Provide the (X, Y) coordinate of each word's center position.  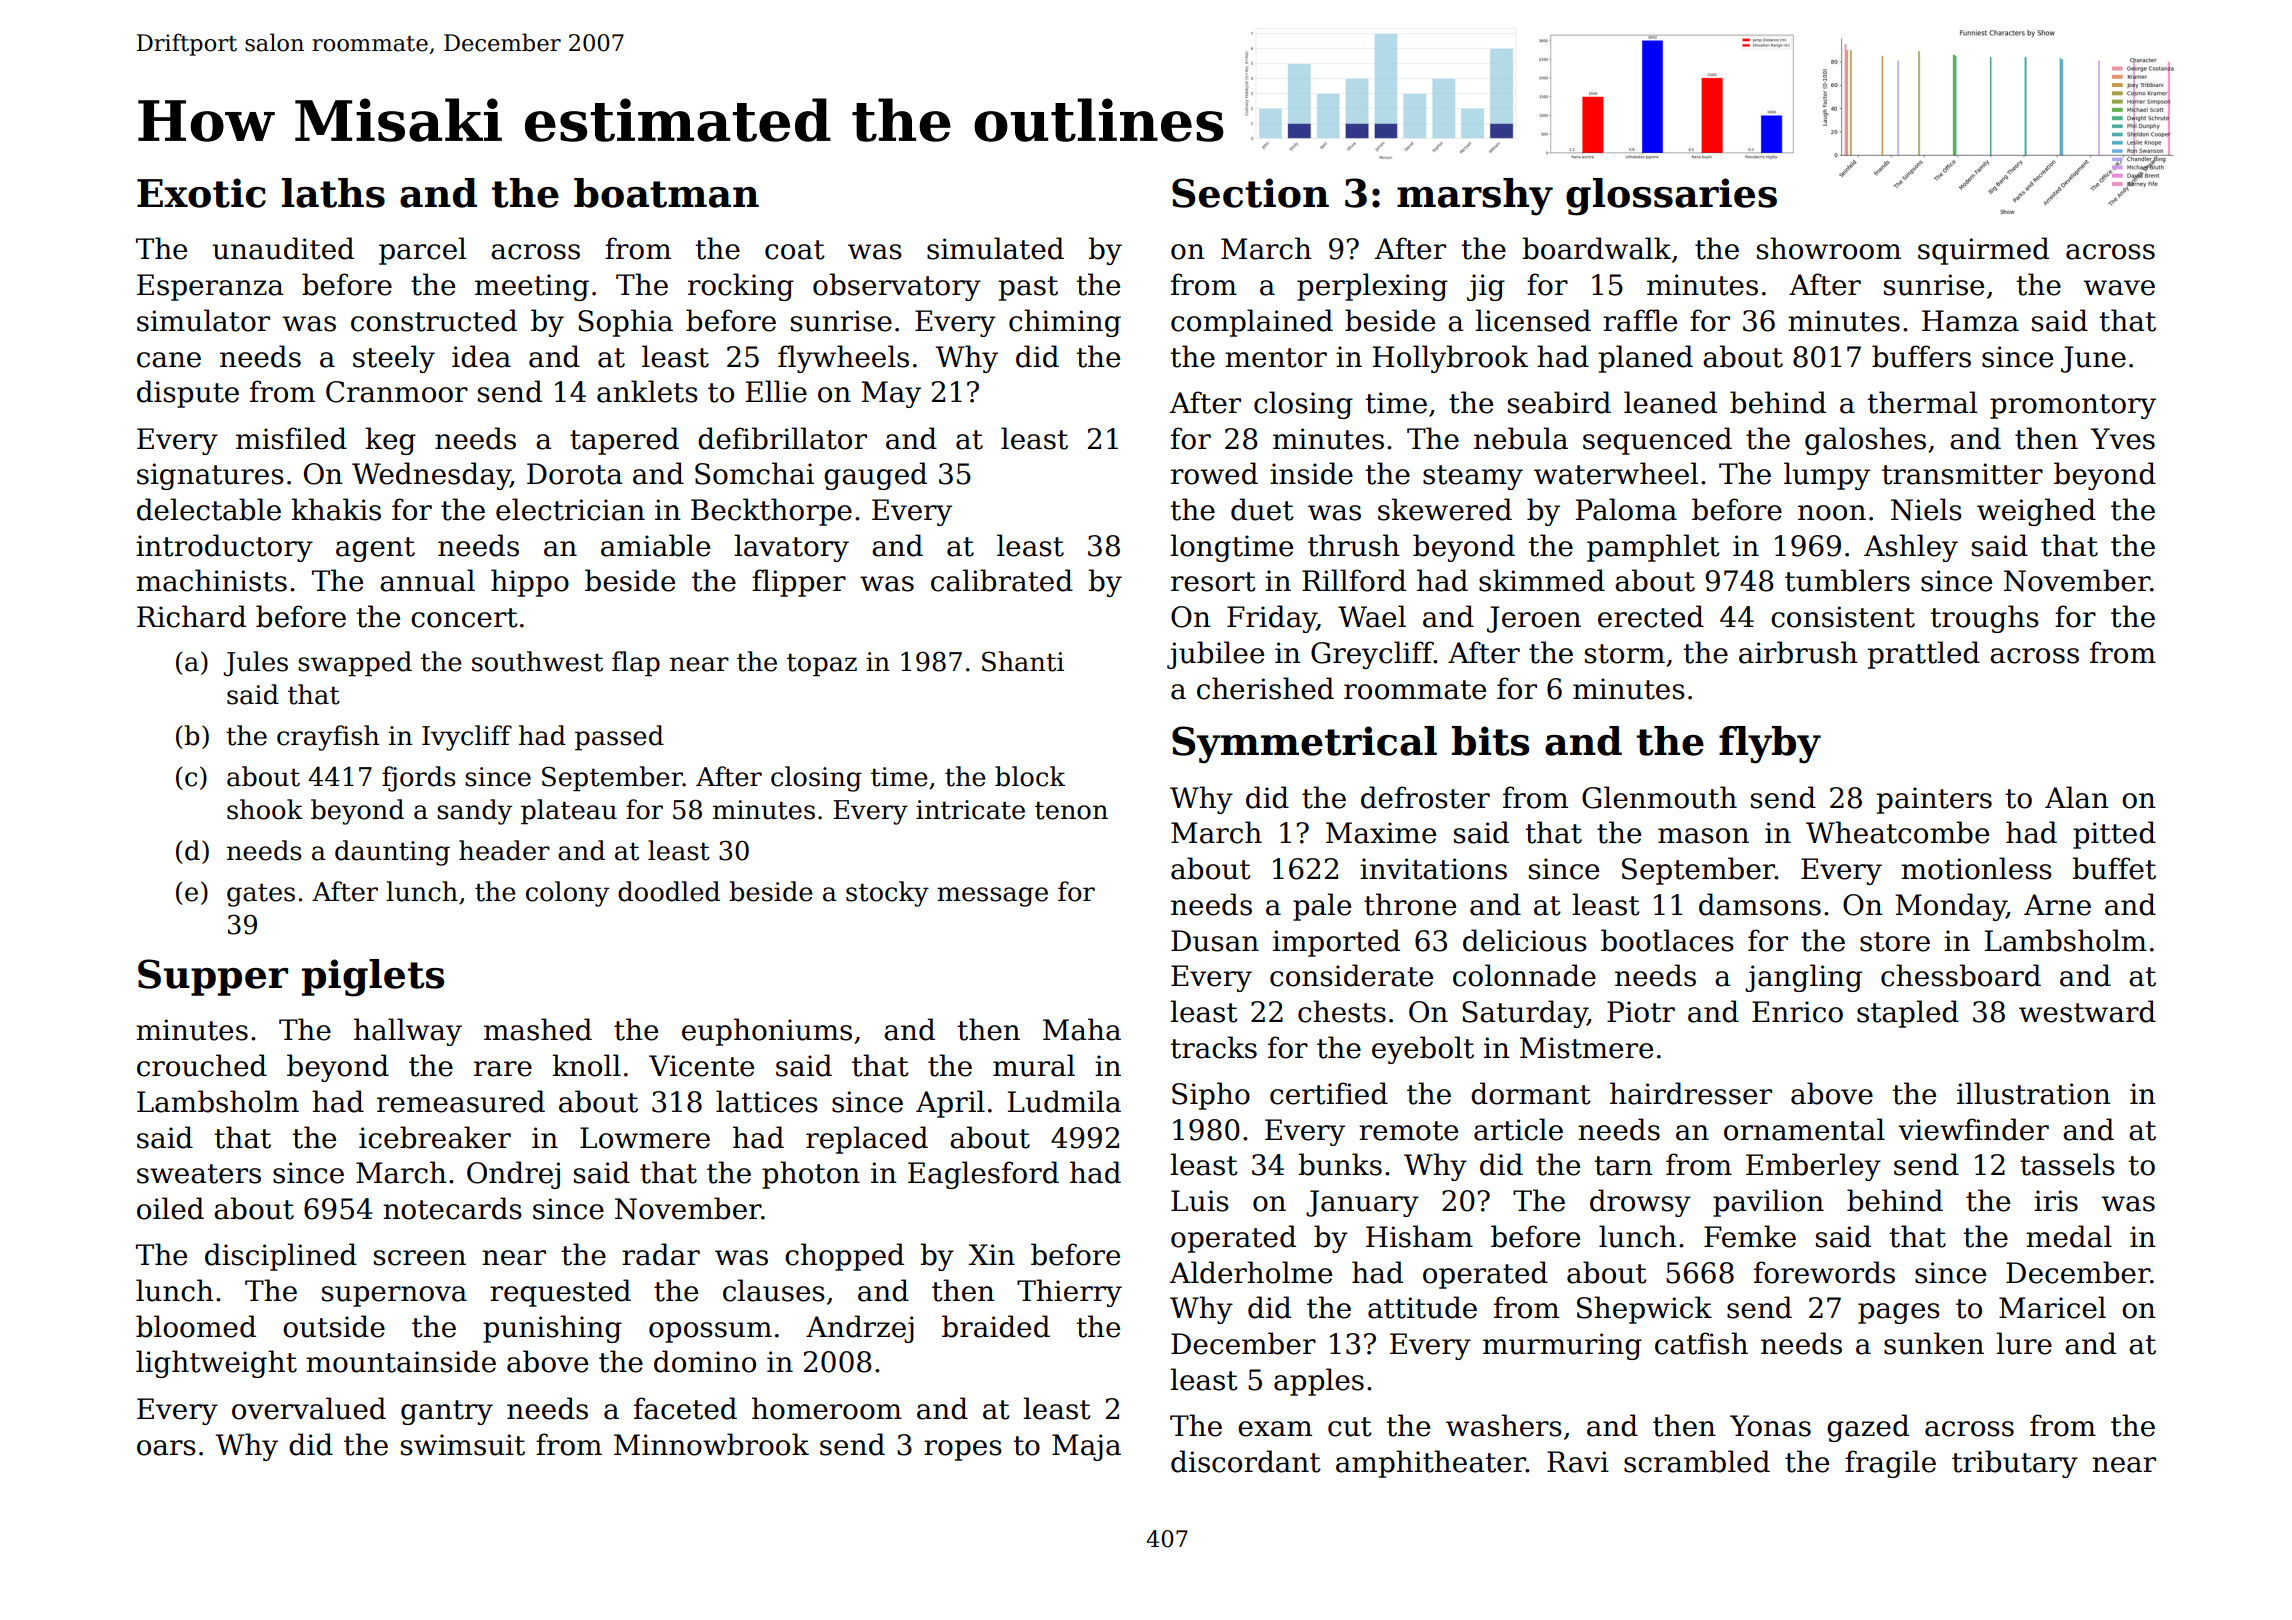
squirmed (1983, 251)
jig (1486, 287)
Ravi (1578, 1462)
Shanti (1023, 661)
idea (481, 356)
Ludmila (1064, 1101)
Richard (191, 616)
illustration (2034, 1093)
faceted (685, 1408)
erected (1651, 616)
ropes (963, 1450)
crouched (202, 1065)
